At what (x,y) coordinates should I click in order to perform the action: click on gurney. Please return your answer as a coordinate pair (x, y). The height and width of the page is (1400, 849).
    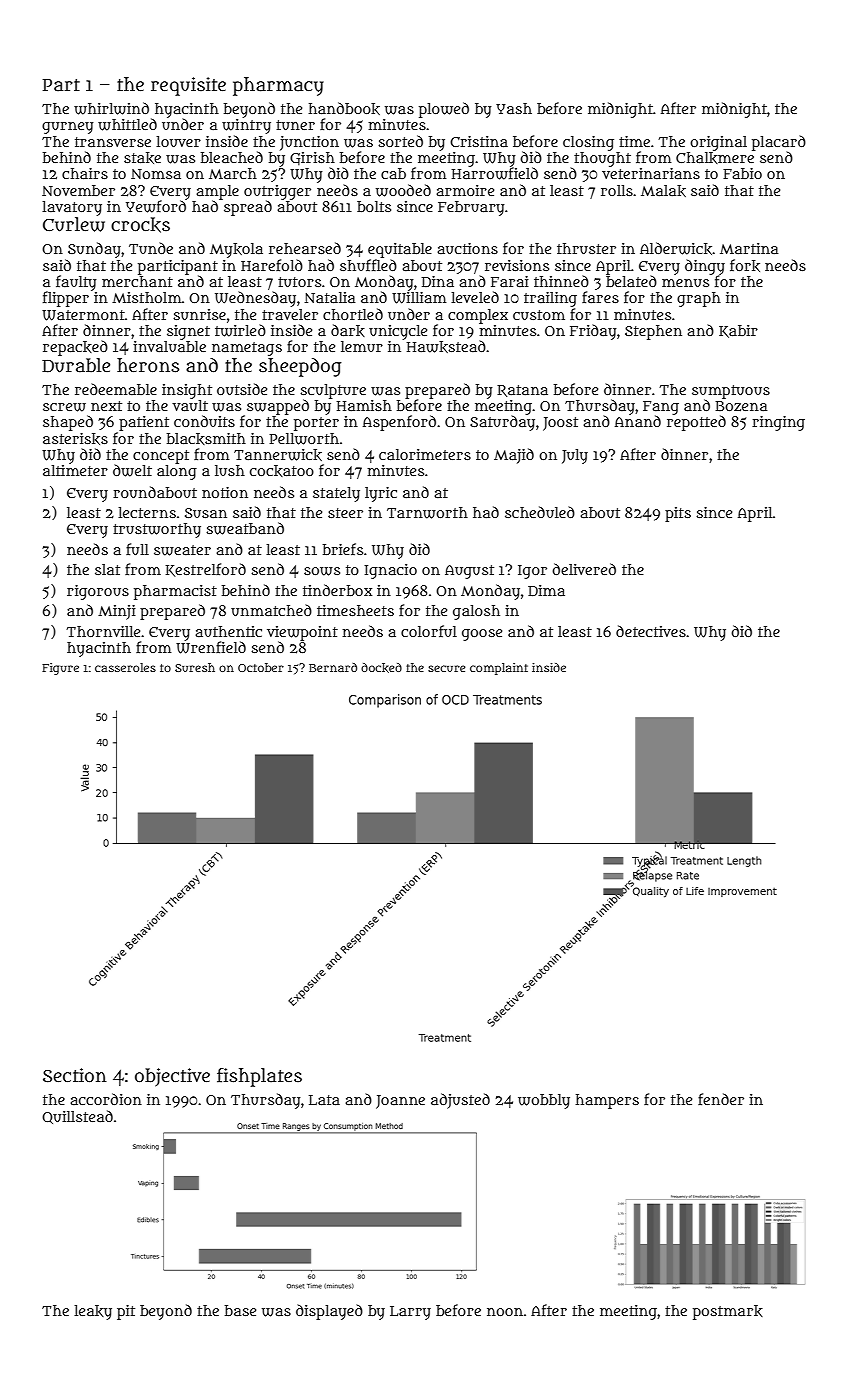
    Looking at the image, I should click on (67, 128).
